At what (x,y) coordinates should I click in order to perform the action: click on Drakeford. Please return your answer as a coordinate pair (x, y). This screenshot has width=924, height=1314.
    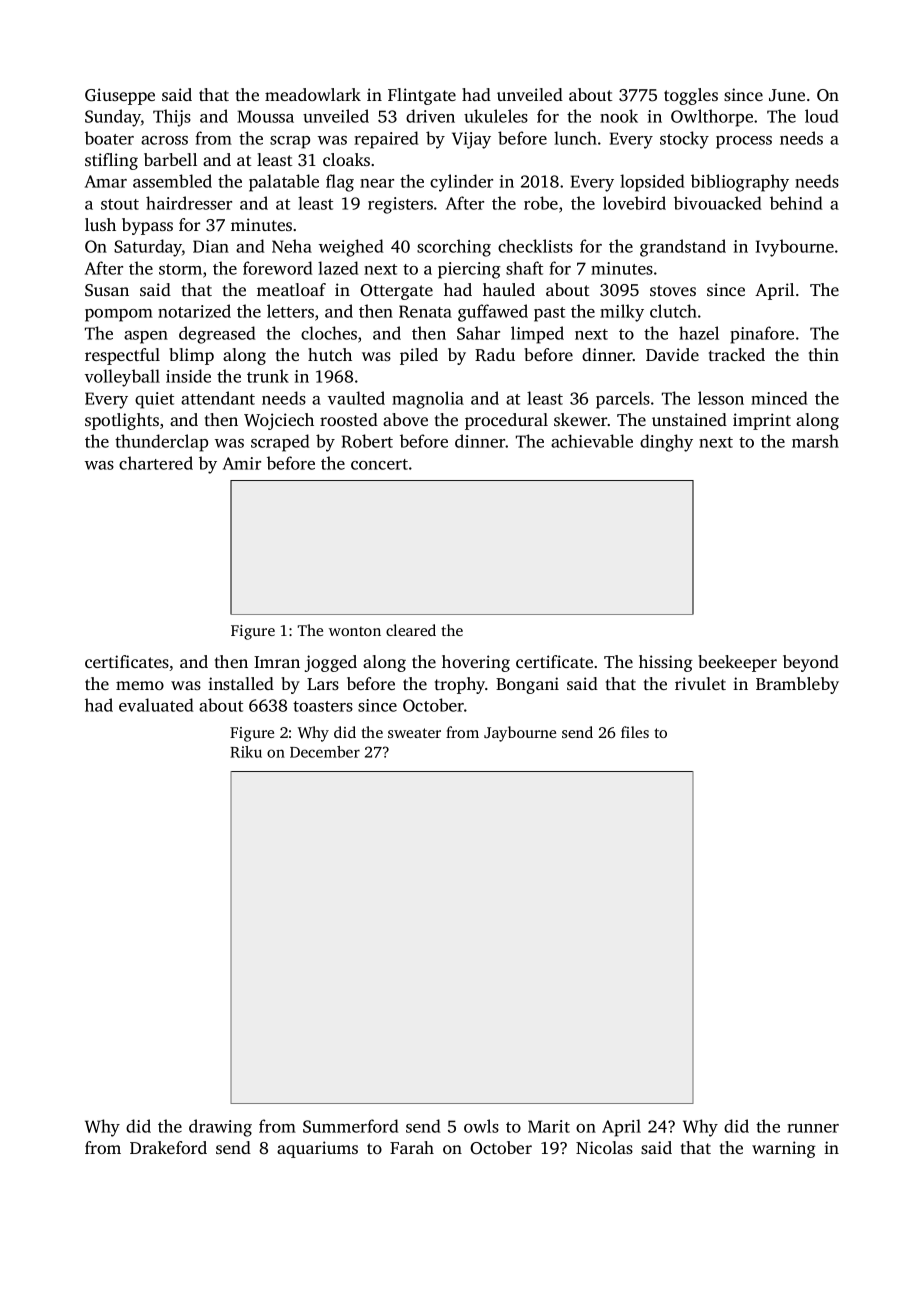
    Looking at the image, I should click on (168, 1147).
